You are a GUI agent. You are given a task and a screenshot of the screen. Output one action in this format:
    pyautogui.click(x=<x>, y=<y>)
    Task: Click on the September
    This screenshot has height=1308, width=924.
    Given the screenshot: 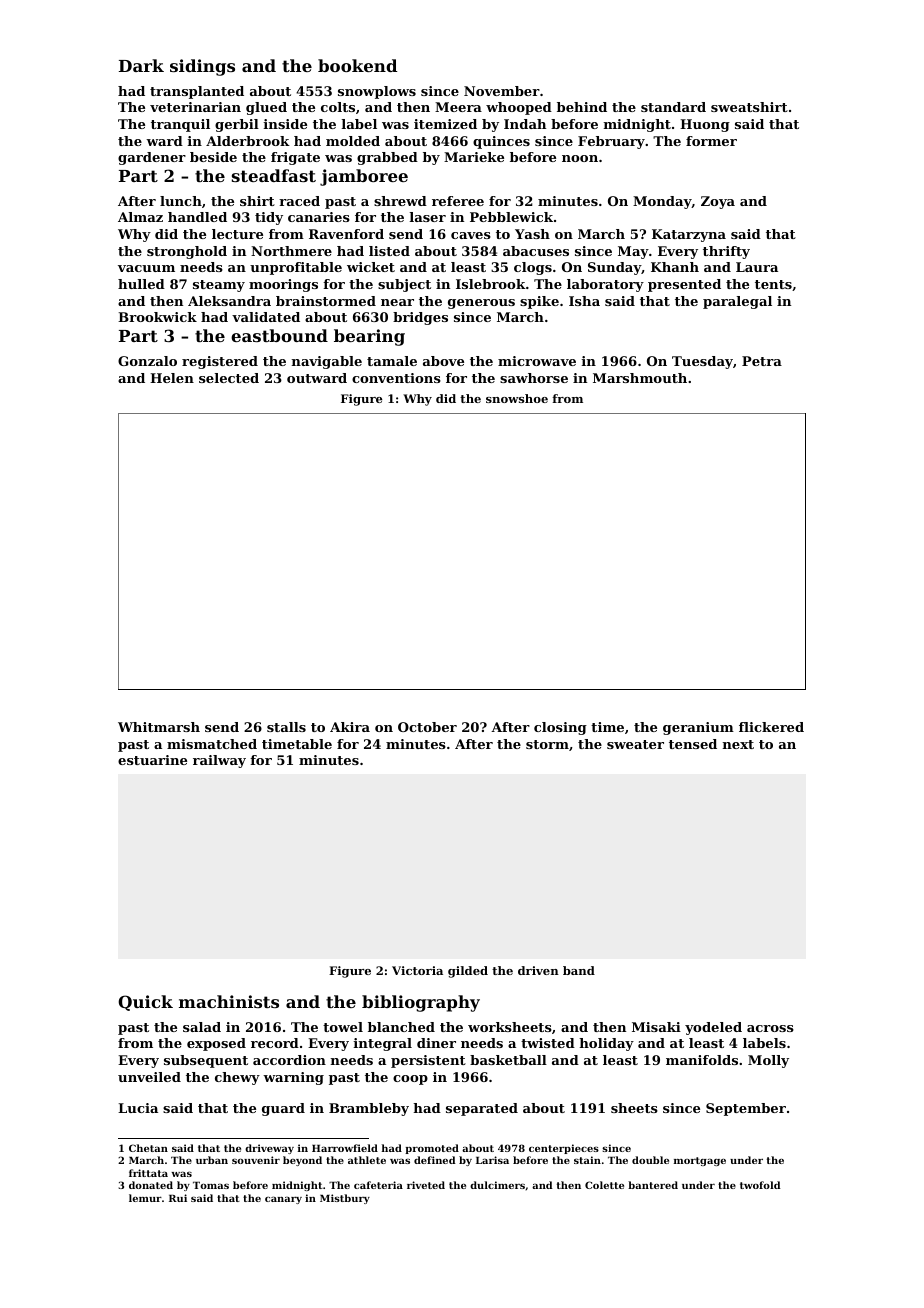 What is the action you would take?
    pyautogui.click(x=746, y=1109)
